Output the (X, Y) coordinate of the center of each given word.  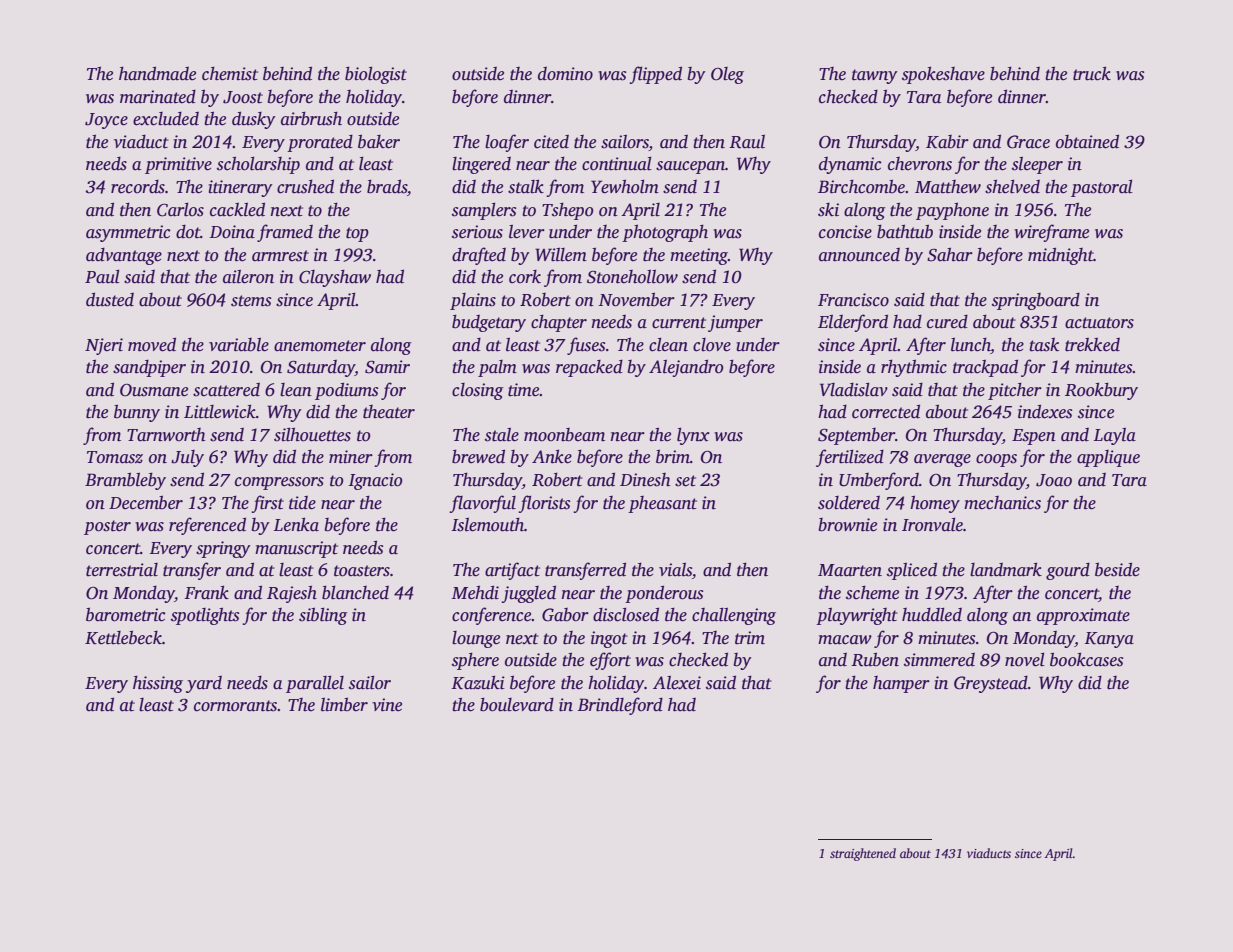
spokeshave (943, 75)
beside (1117, 569)
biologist (376, 75)
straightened (863, 854)
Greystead (991, 684)
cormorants (235, 706)
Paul (102, 276)
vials (675, 570)
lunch (971, 344)
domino (565, 74)
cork (525, 277)
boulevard (517, 704)
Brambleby (125, 481)
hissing (158, 684)
